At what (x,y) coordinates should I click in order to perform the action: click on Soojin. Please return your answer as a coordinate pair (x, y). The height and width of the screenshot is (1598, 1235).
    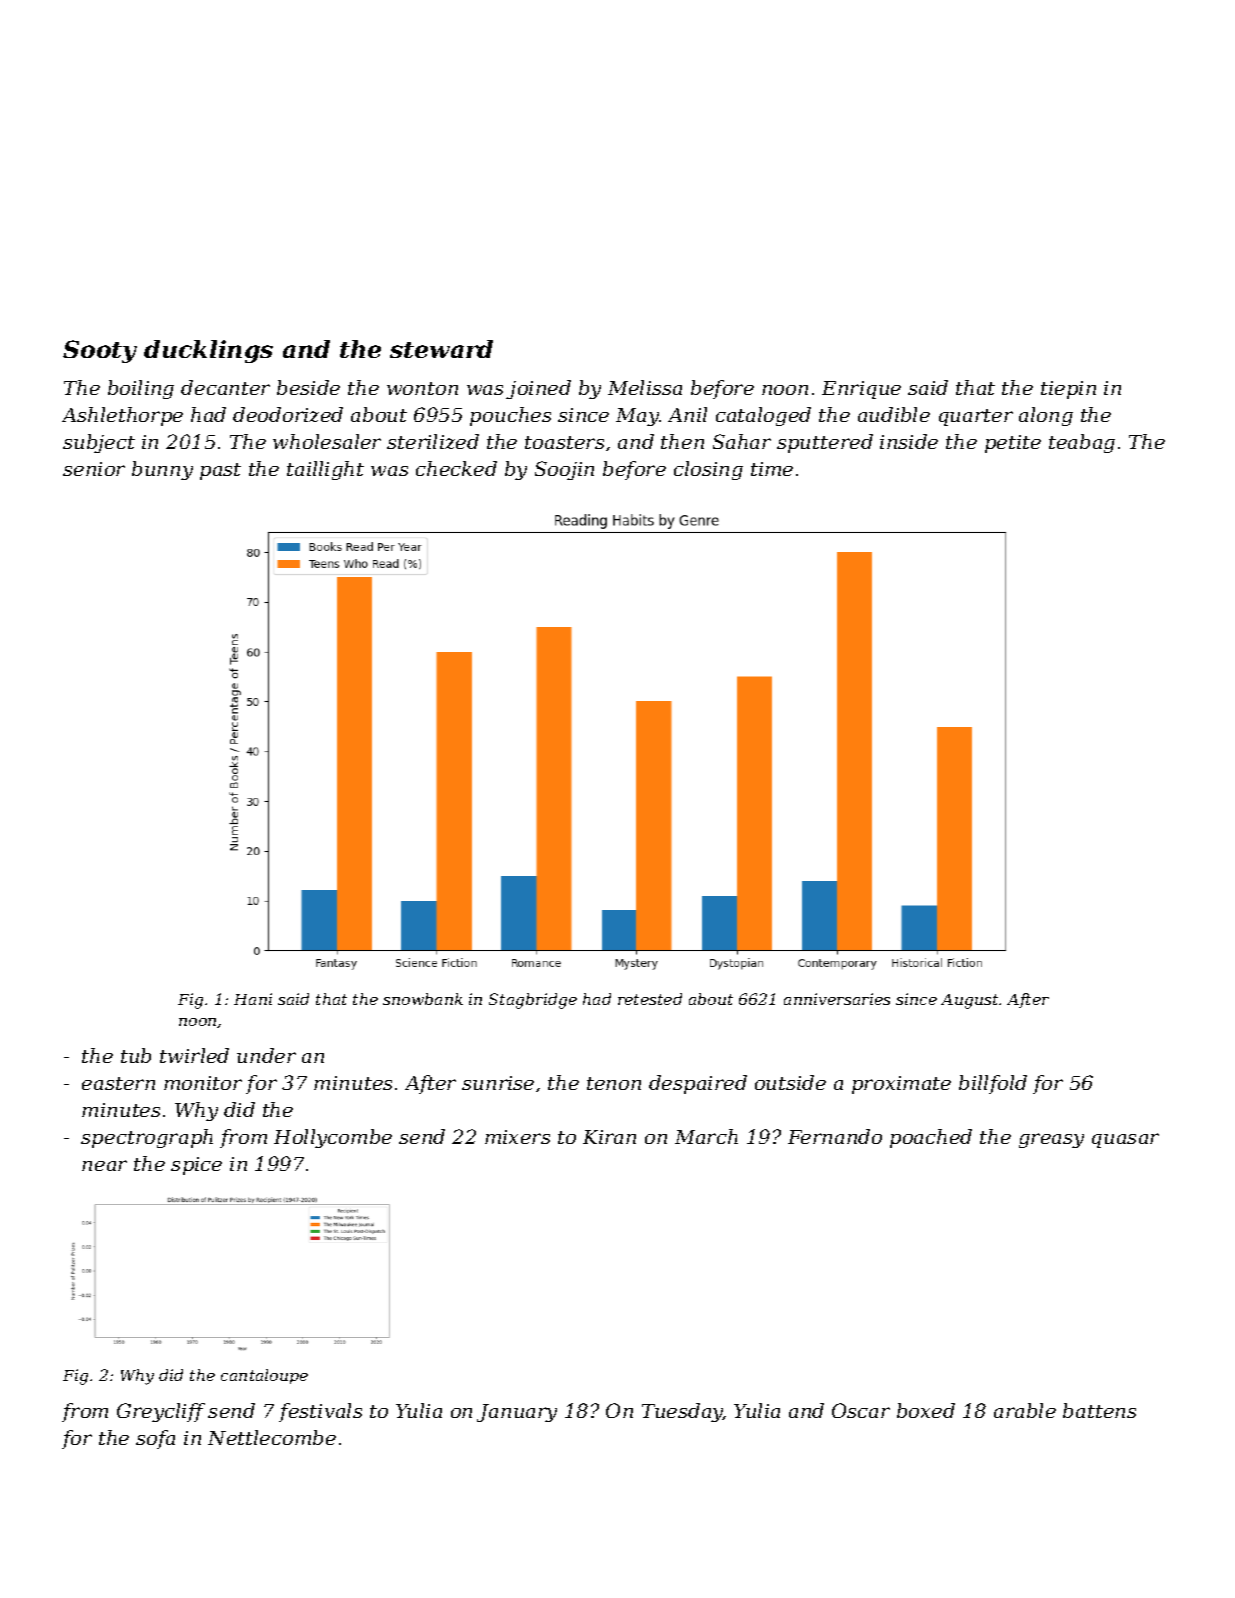
    Looking at the image, I should click on (564, 470).
